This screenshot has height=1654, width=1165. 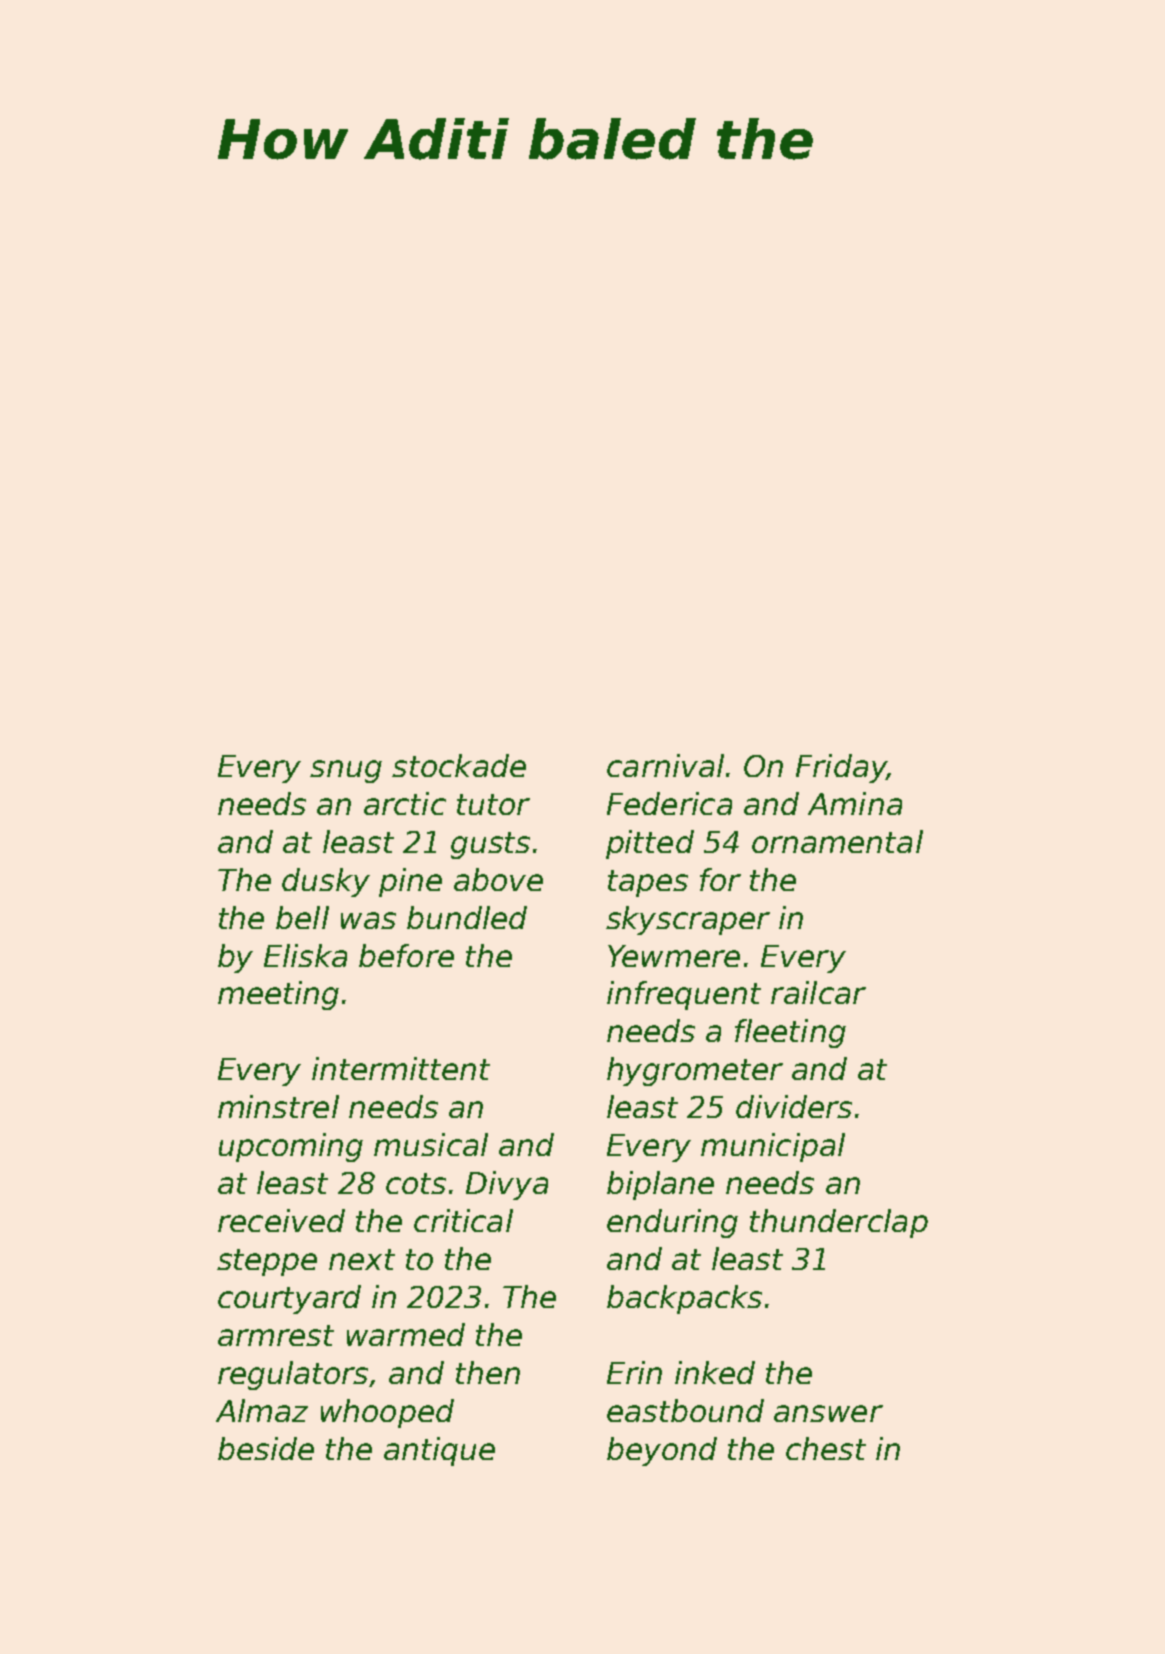 What do you see at coordinates (841, 768) in the screenshot?
I see `Friday` at bounding box center [841, 768].
